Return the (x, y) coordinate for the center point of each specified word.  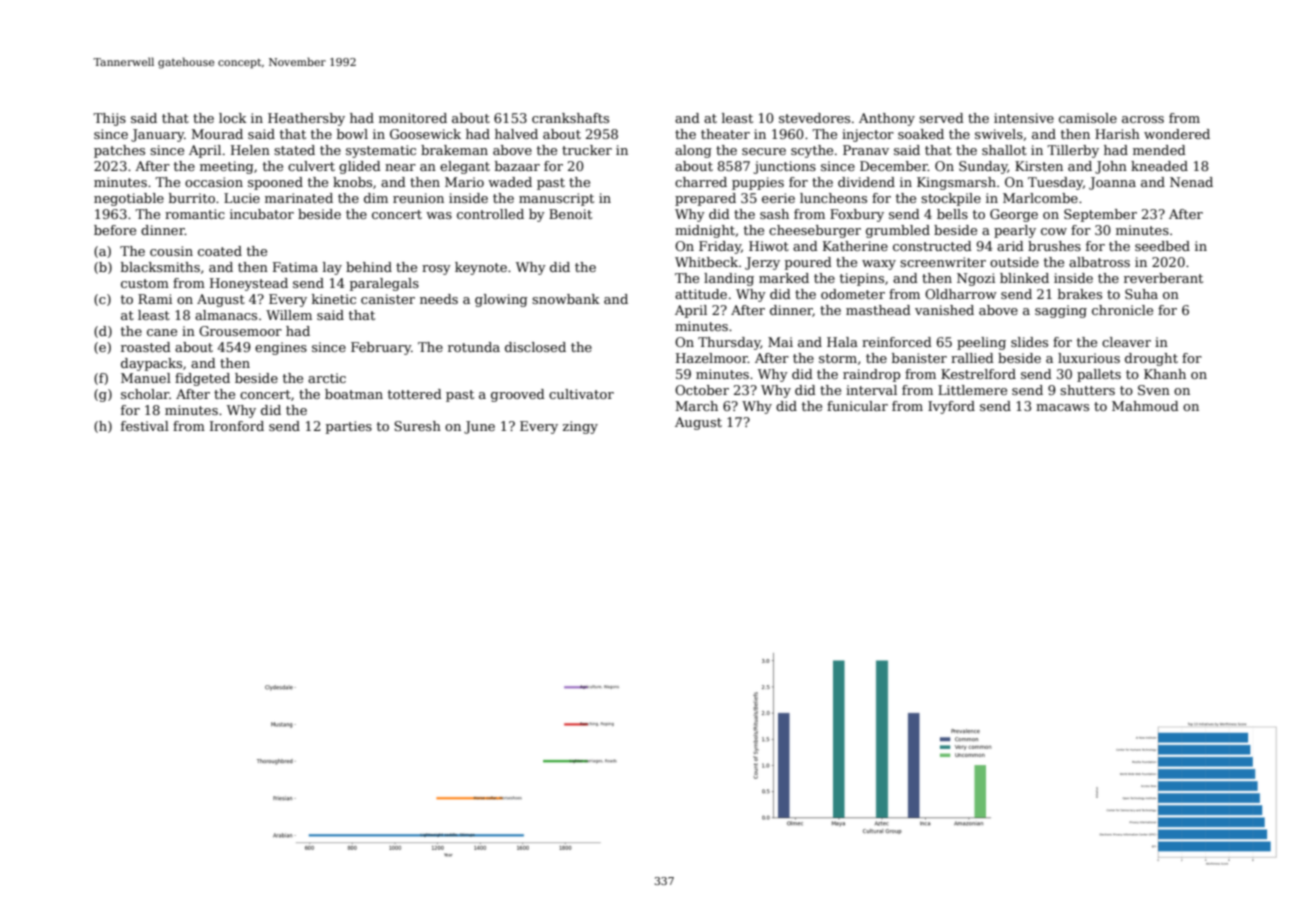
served (941, 118)
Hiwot (769, 246)
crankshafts (570, 118)
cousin (171, 251)
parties (349, 427)
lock (233, 118)
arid (1010, 246)
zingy (580, 427)
